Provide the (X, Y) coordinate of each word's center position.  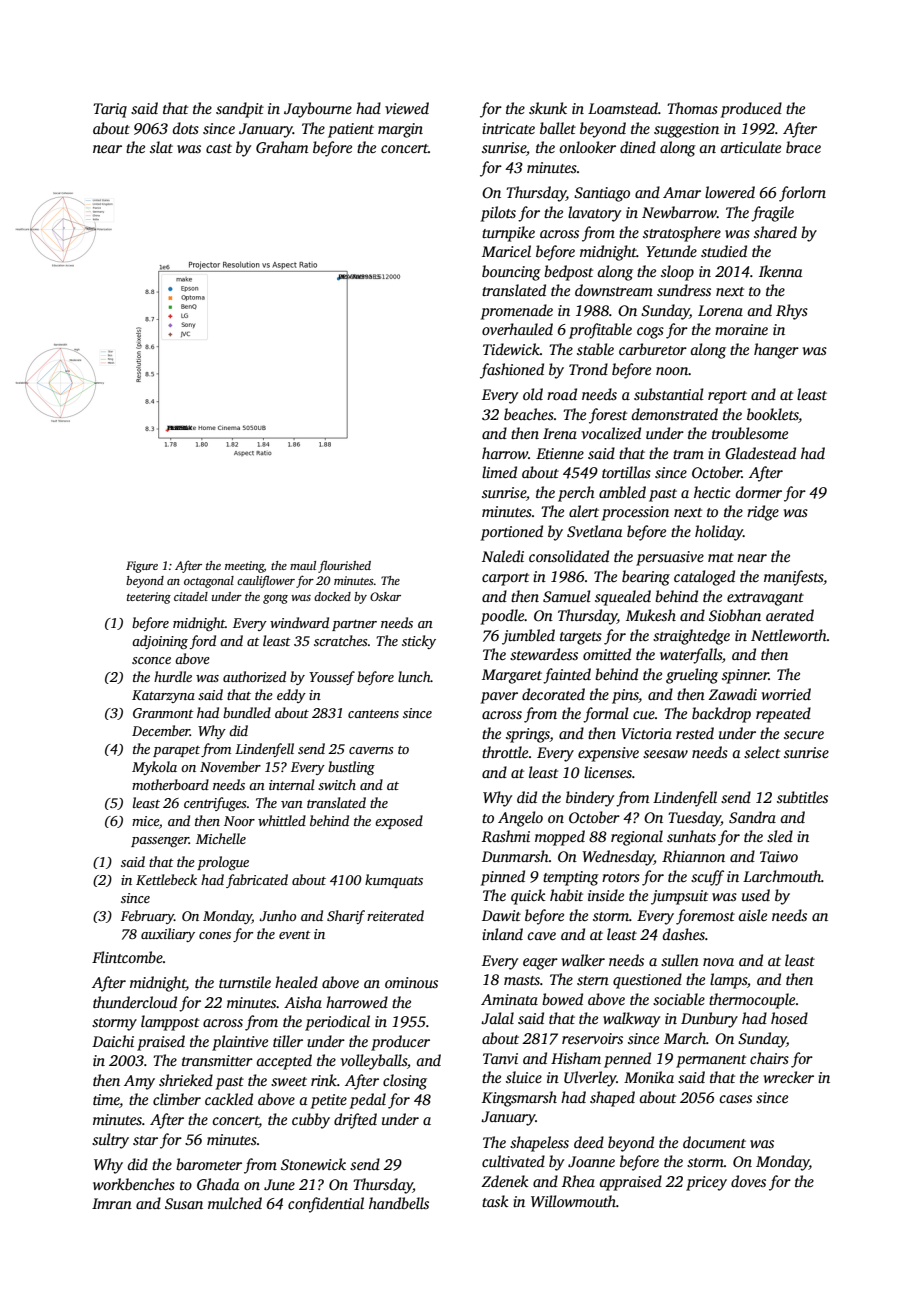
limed (499, 472)
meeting (244, 567)
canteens (373, 714)
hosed (789, 1018)
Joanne (591, 1162)
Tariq (110, 110)
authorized (254, 676)
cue (644, 715)
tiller (288, 1041)
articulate (750, 147)
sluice (524, 1077)
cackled (229, 1099)
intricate (508, 128)
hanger (776, 351)
